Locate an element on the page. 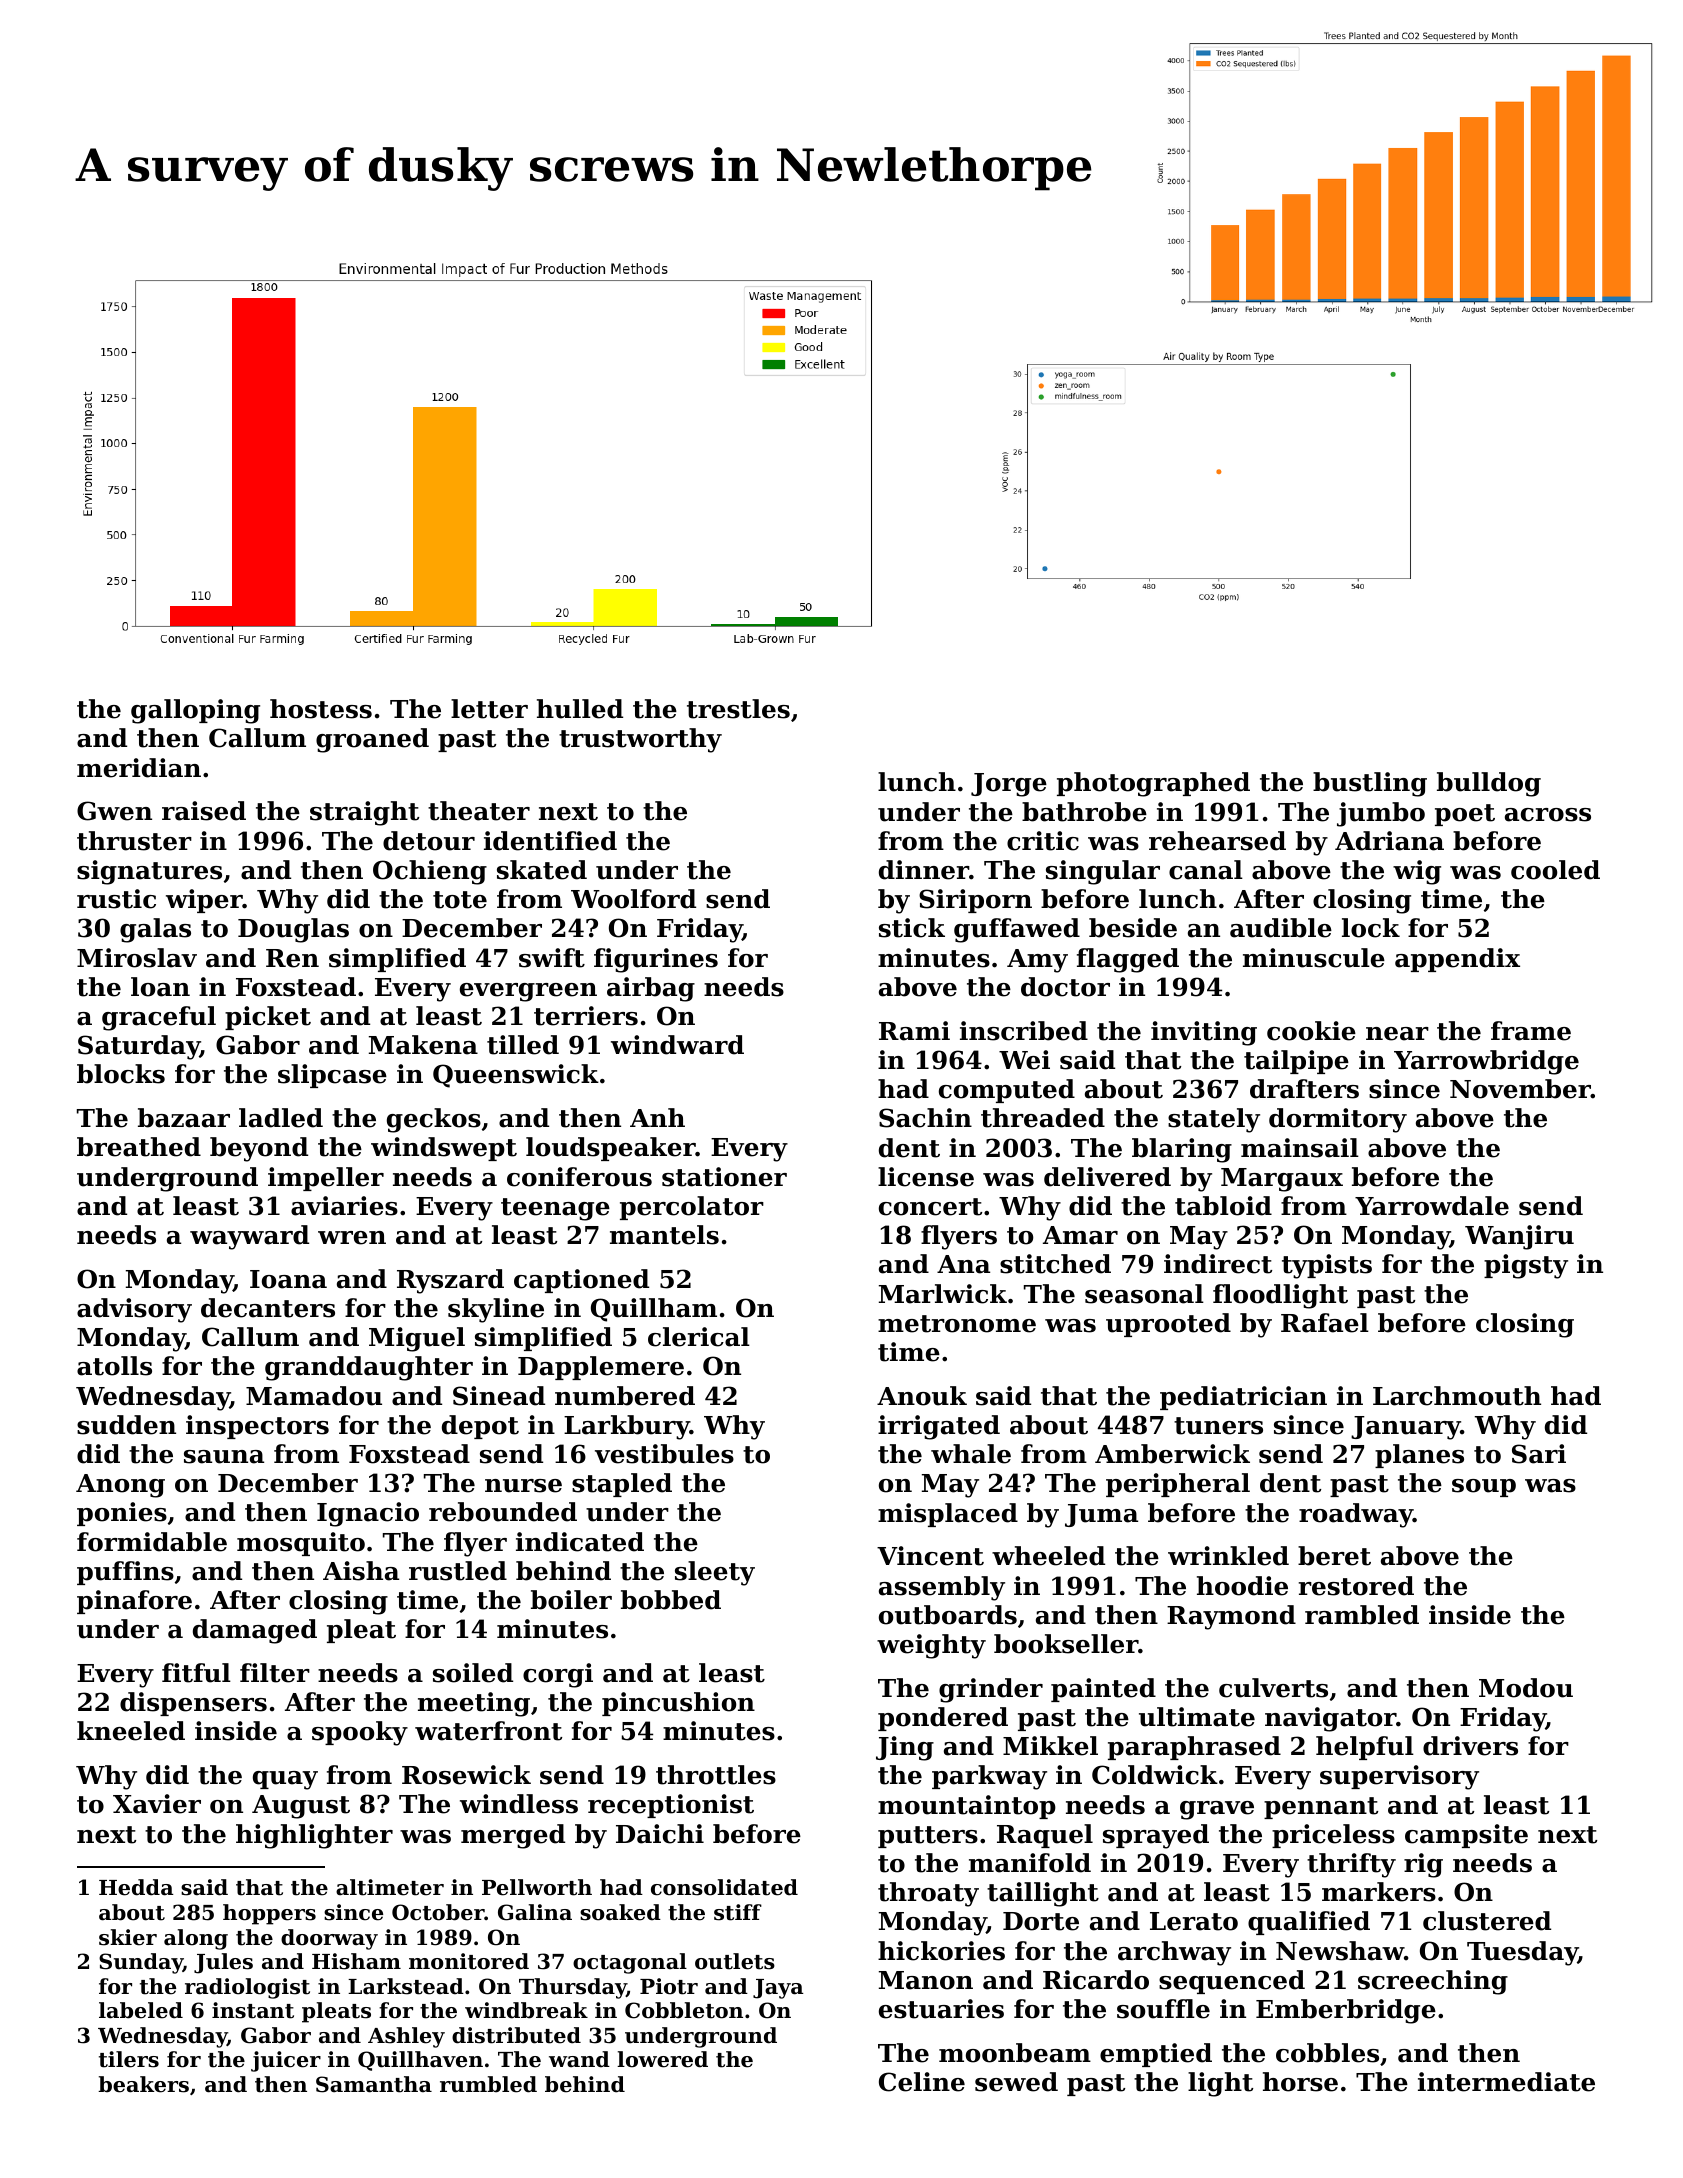 The height and width of the page is (2178, 1683). trustworthy is located at coordinates (640, 740).
